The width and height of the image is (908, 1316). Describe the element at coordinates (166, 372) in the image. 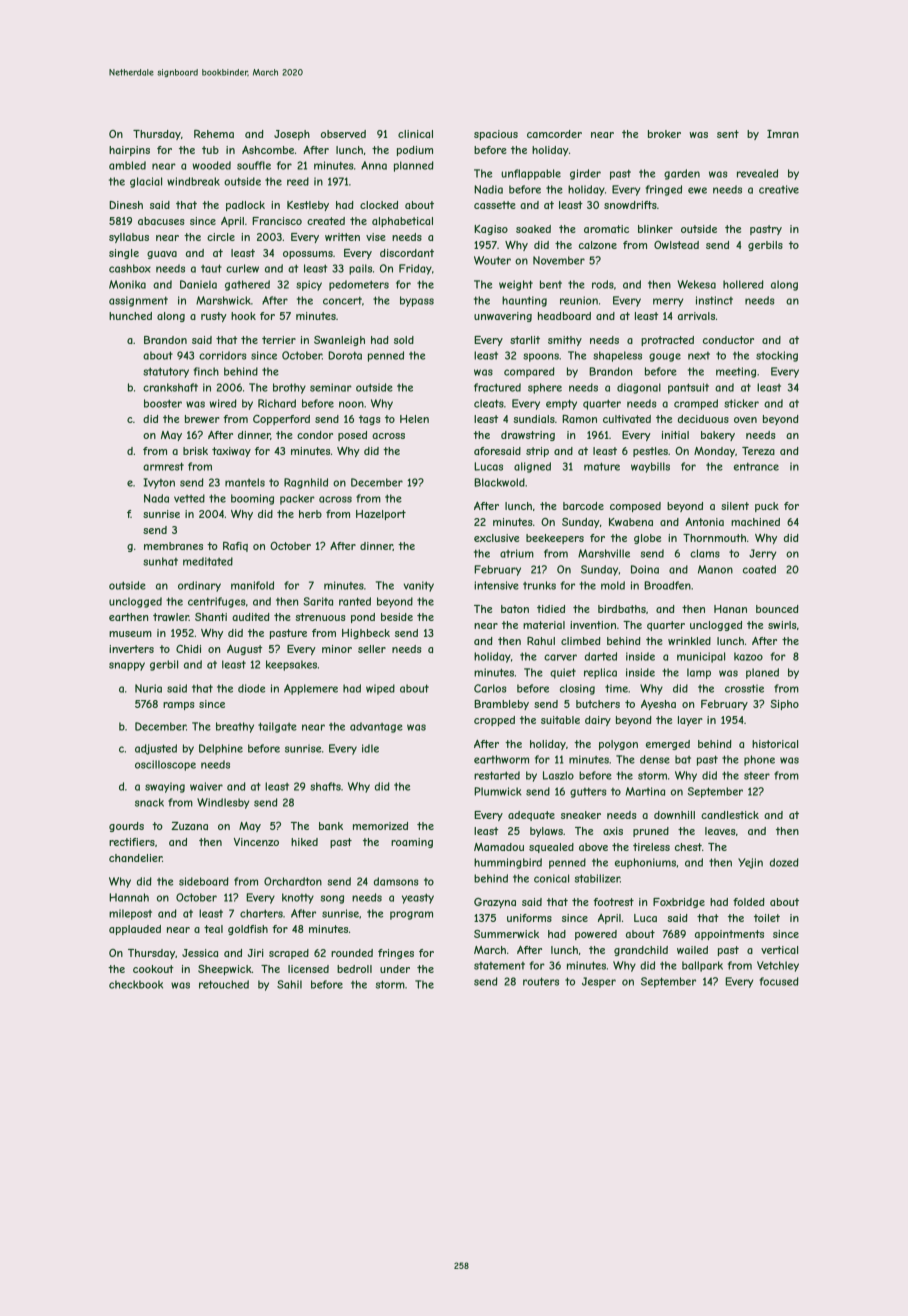

I see `statutory` at that location.
